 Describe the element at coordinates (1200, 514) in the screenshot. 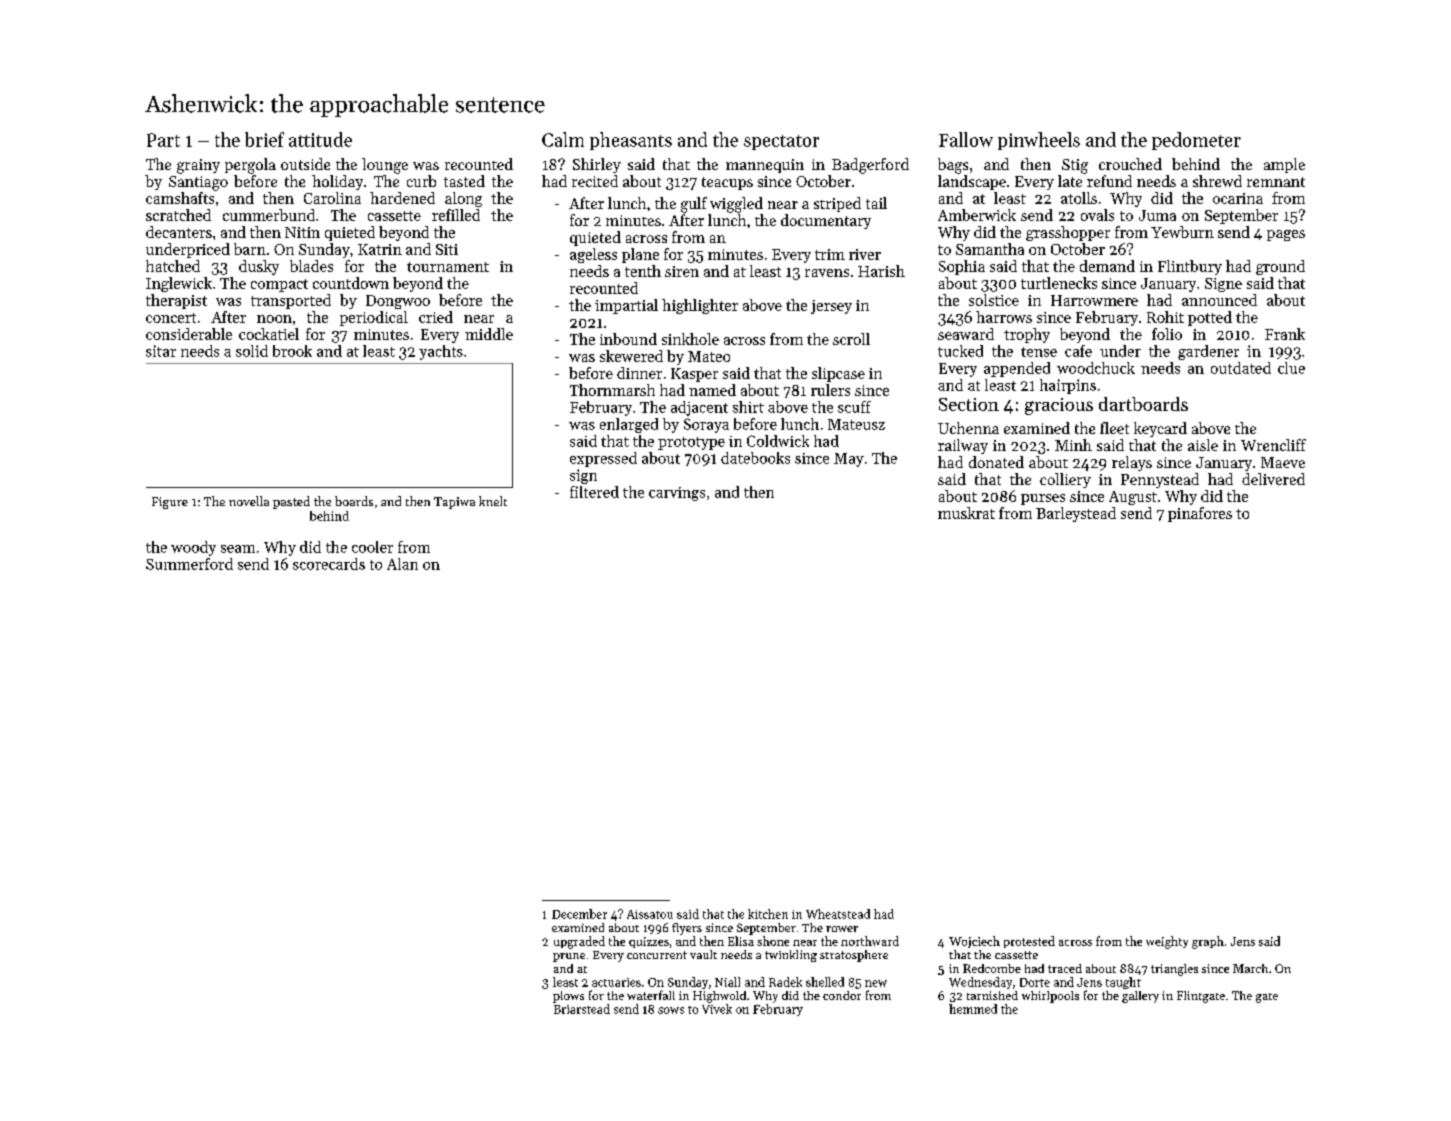

I see `pinafores` at that location.
